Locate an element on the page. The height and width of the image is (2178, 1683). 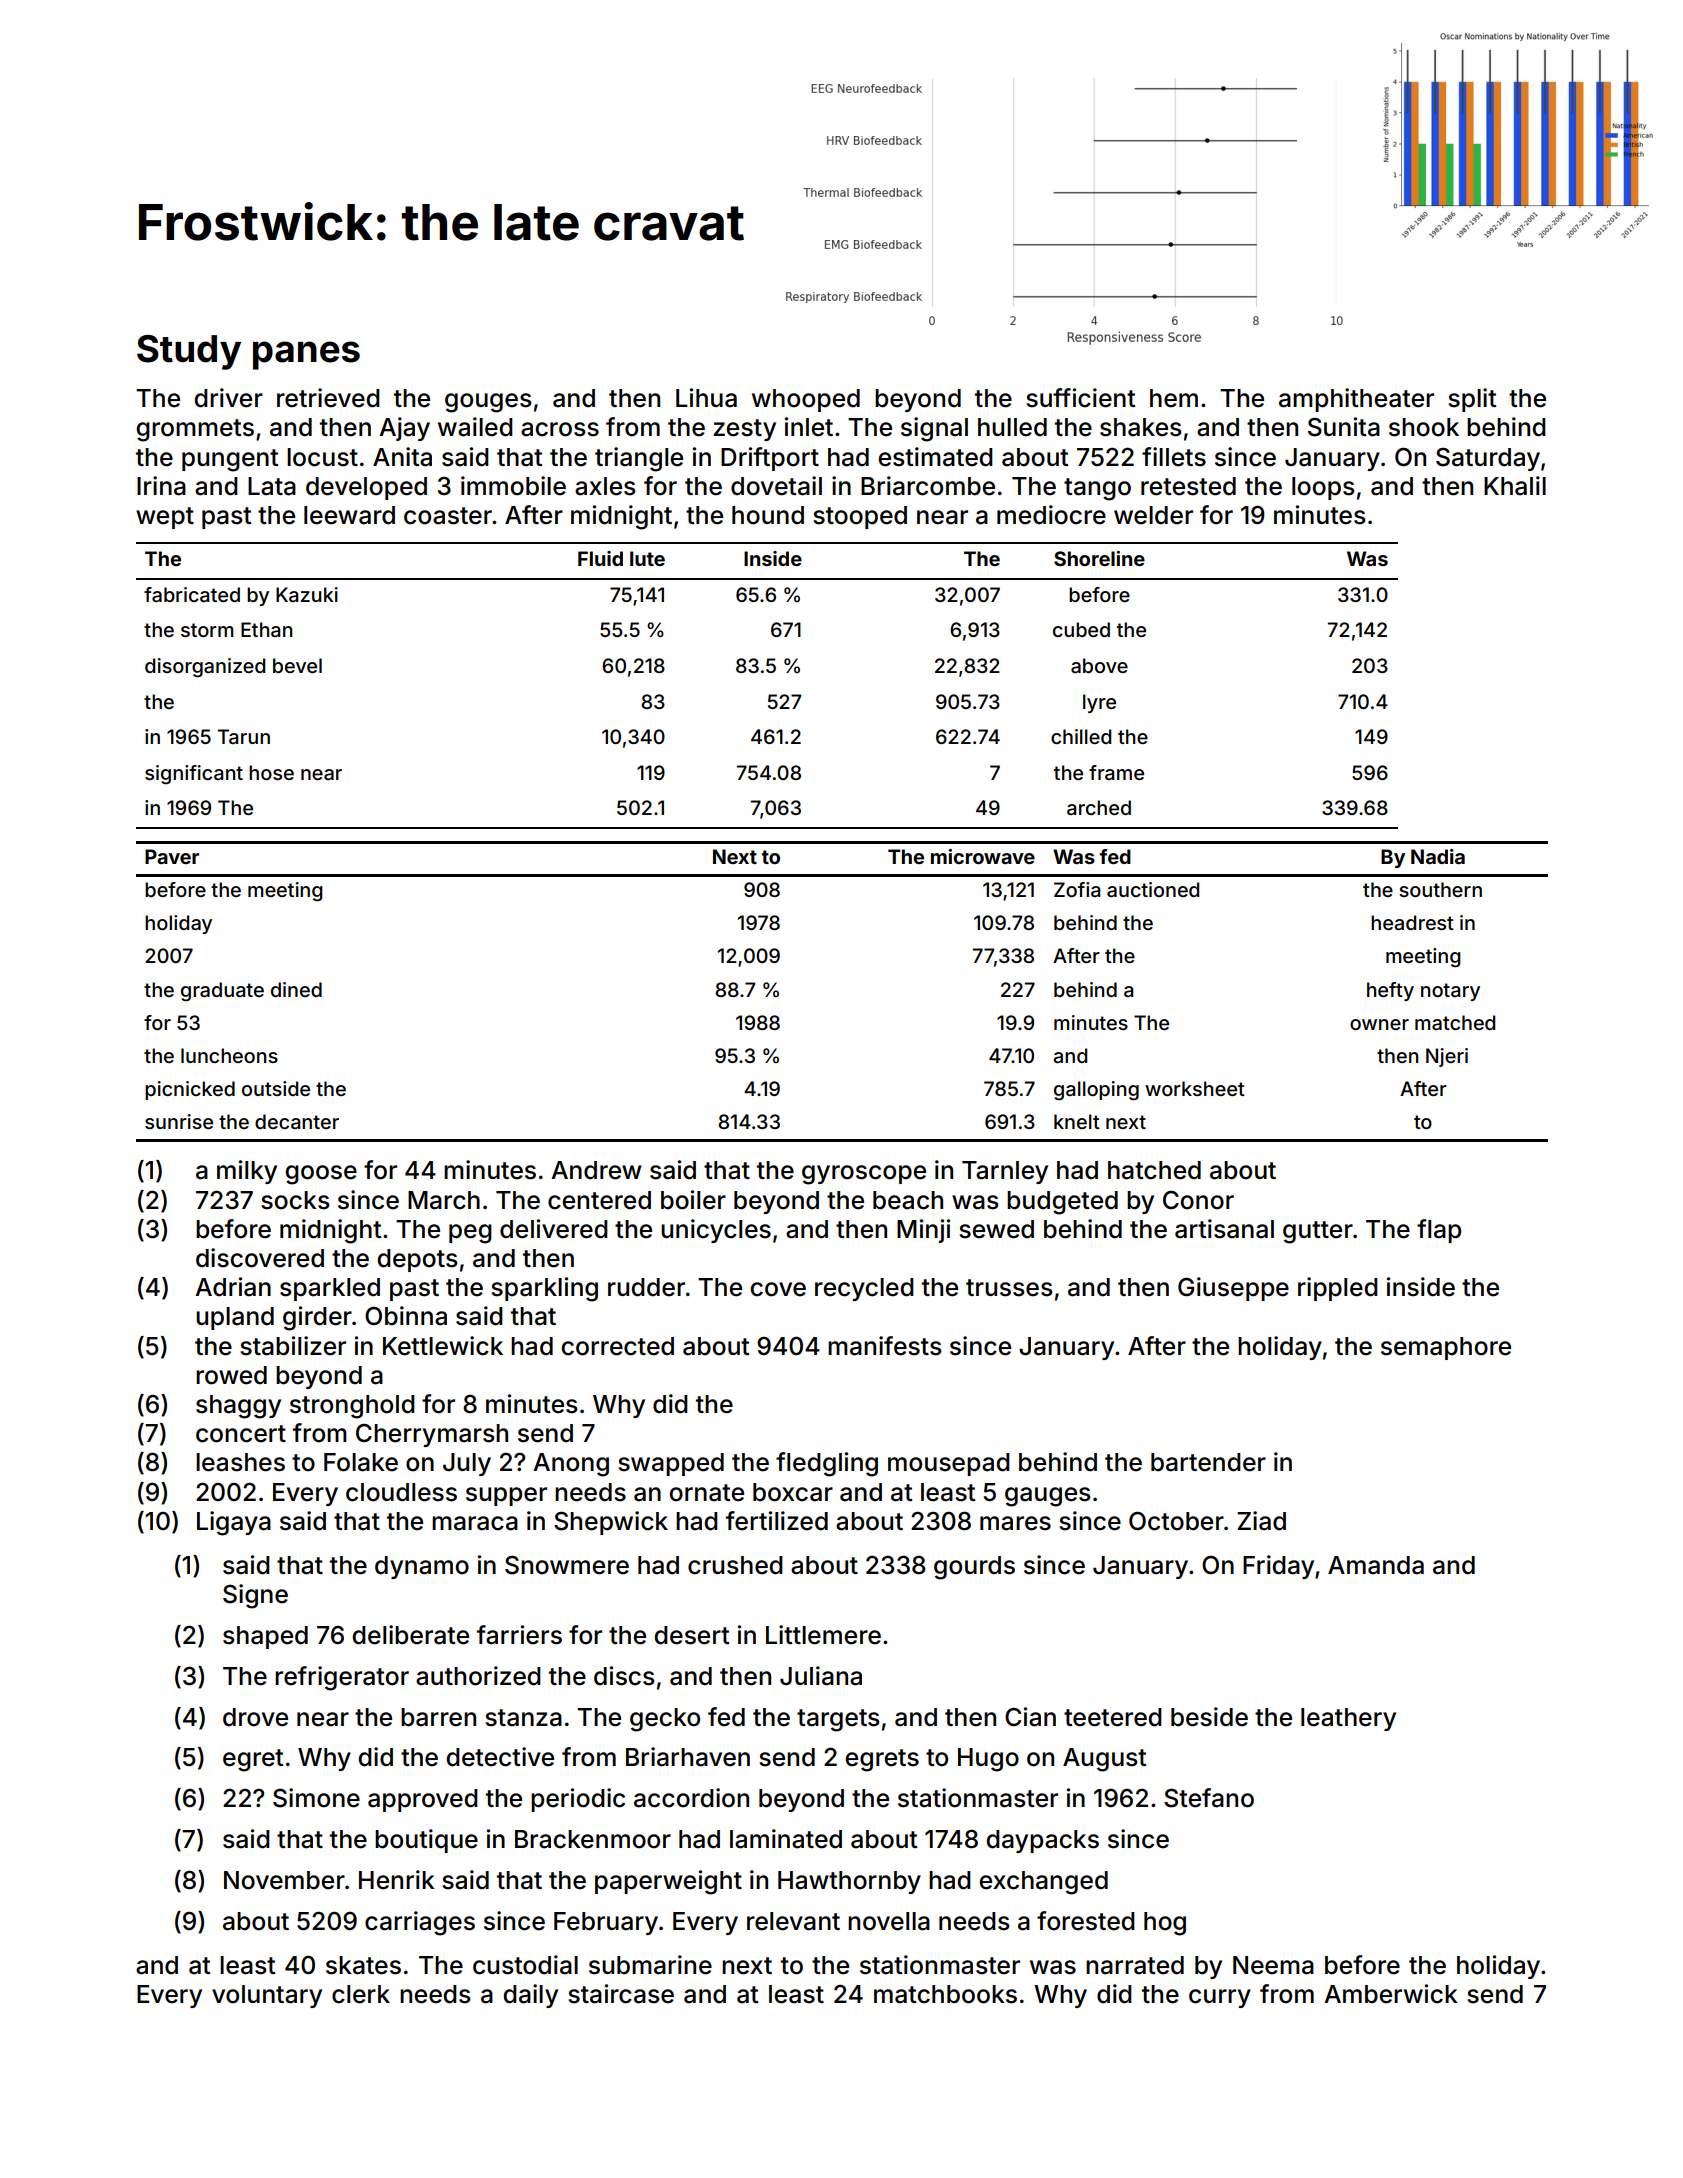
Andrew is located at coordinates (596, 1170).
